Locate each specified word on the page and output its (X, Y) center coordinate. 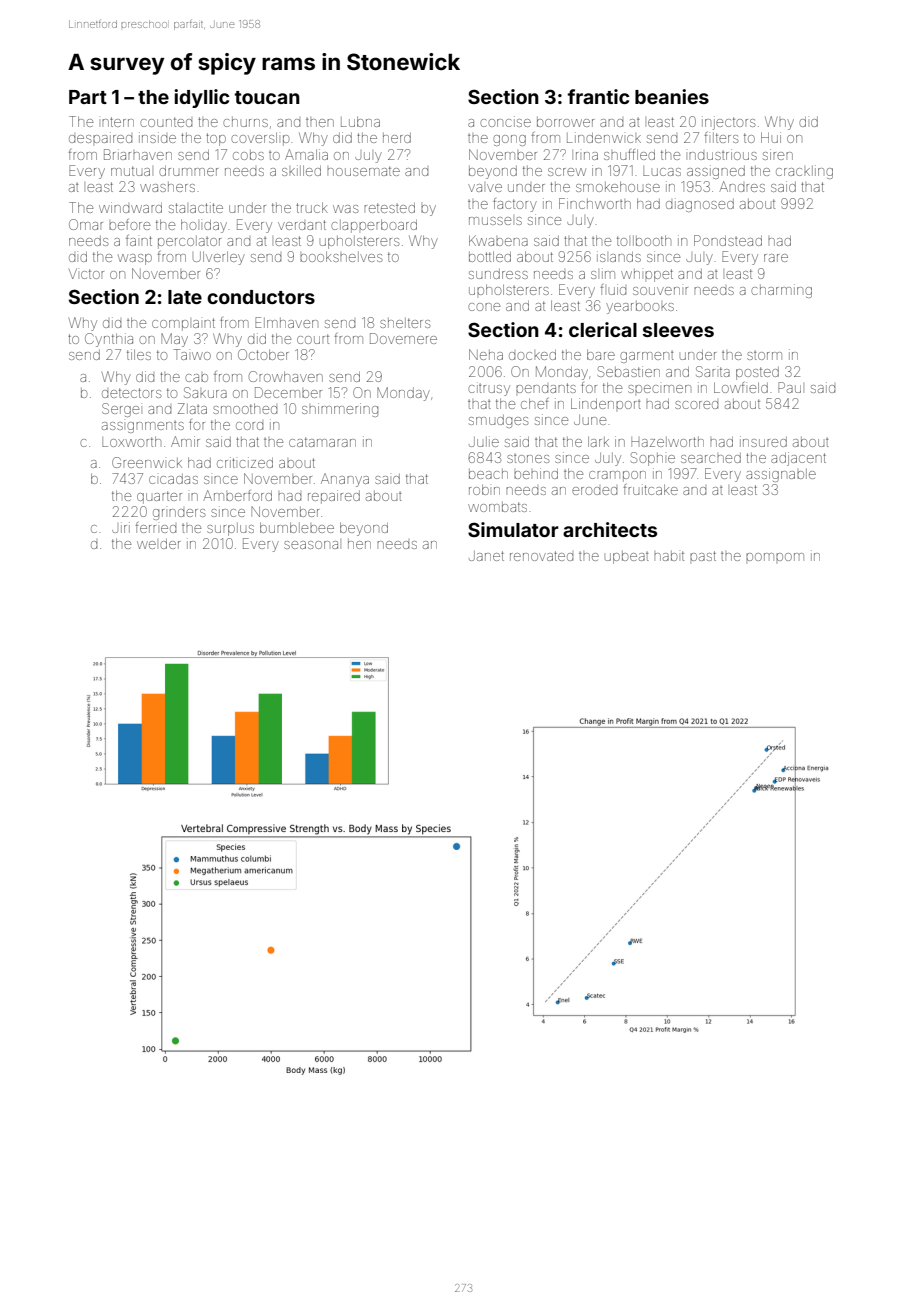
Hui (771, 137)
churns (245, 122)
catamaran (322, 442)
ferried (156, 527)
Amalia (306, 154)
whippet (647, 275)
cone (484, 307)
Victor (86, 274)
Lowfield (741, 387)
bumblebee (297, 527)
